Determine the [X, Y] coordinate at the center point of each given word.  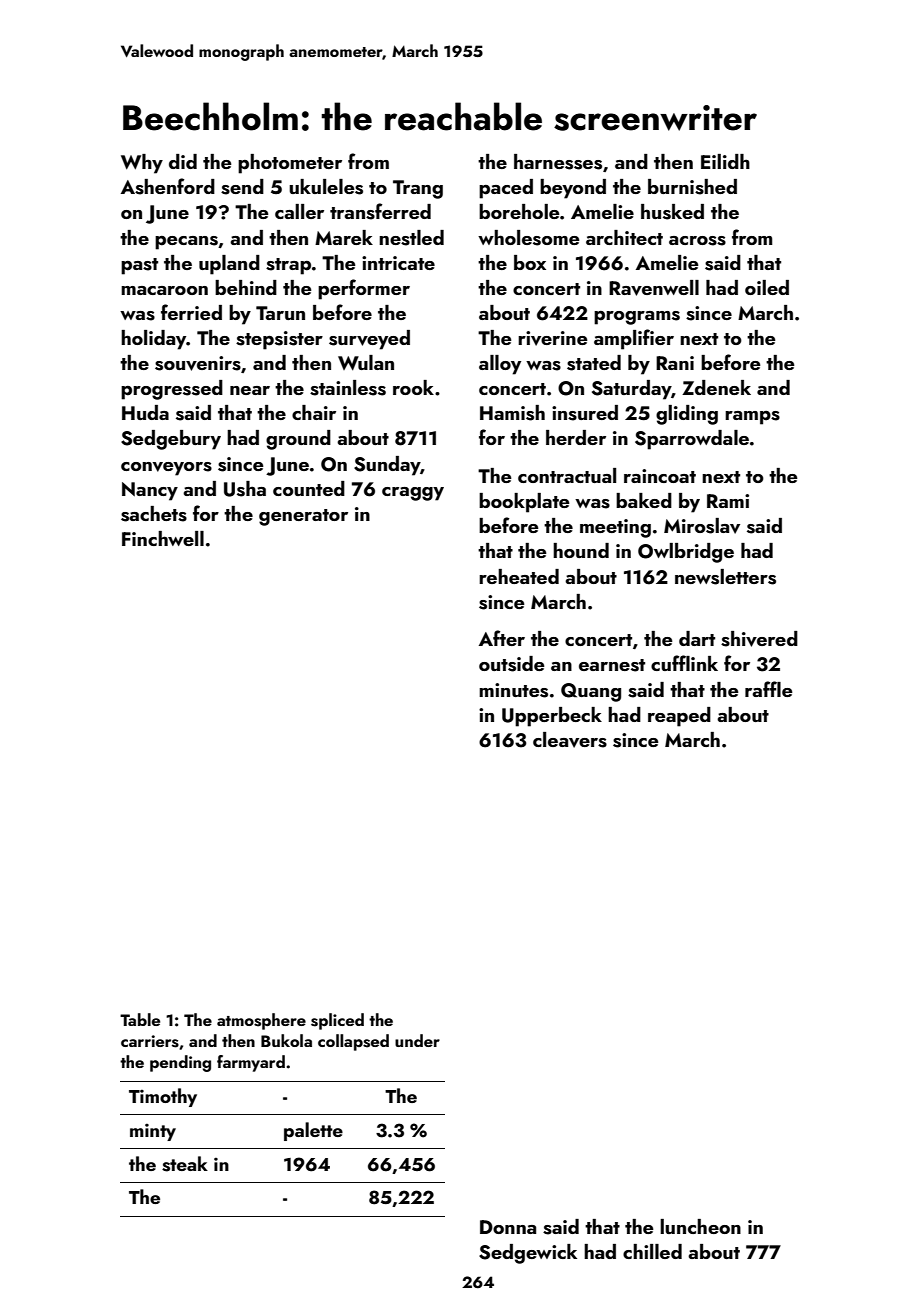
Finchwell [163, 538]
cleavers [570, 740]
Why [142, 164]
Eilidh [725, 161]
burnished [692, 187]
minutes [513, 690]
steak [185, 1164]
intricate [398, 263]
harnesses [558, 162]
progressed [172, 390]
